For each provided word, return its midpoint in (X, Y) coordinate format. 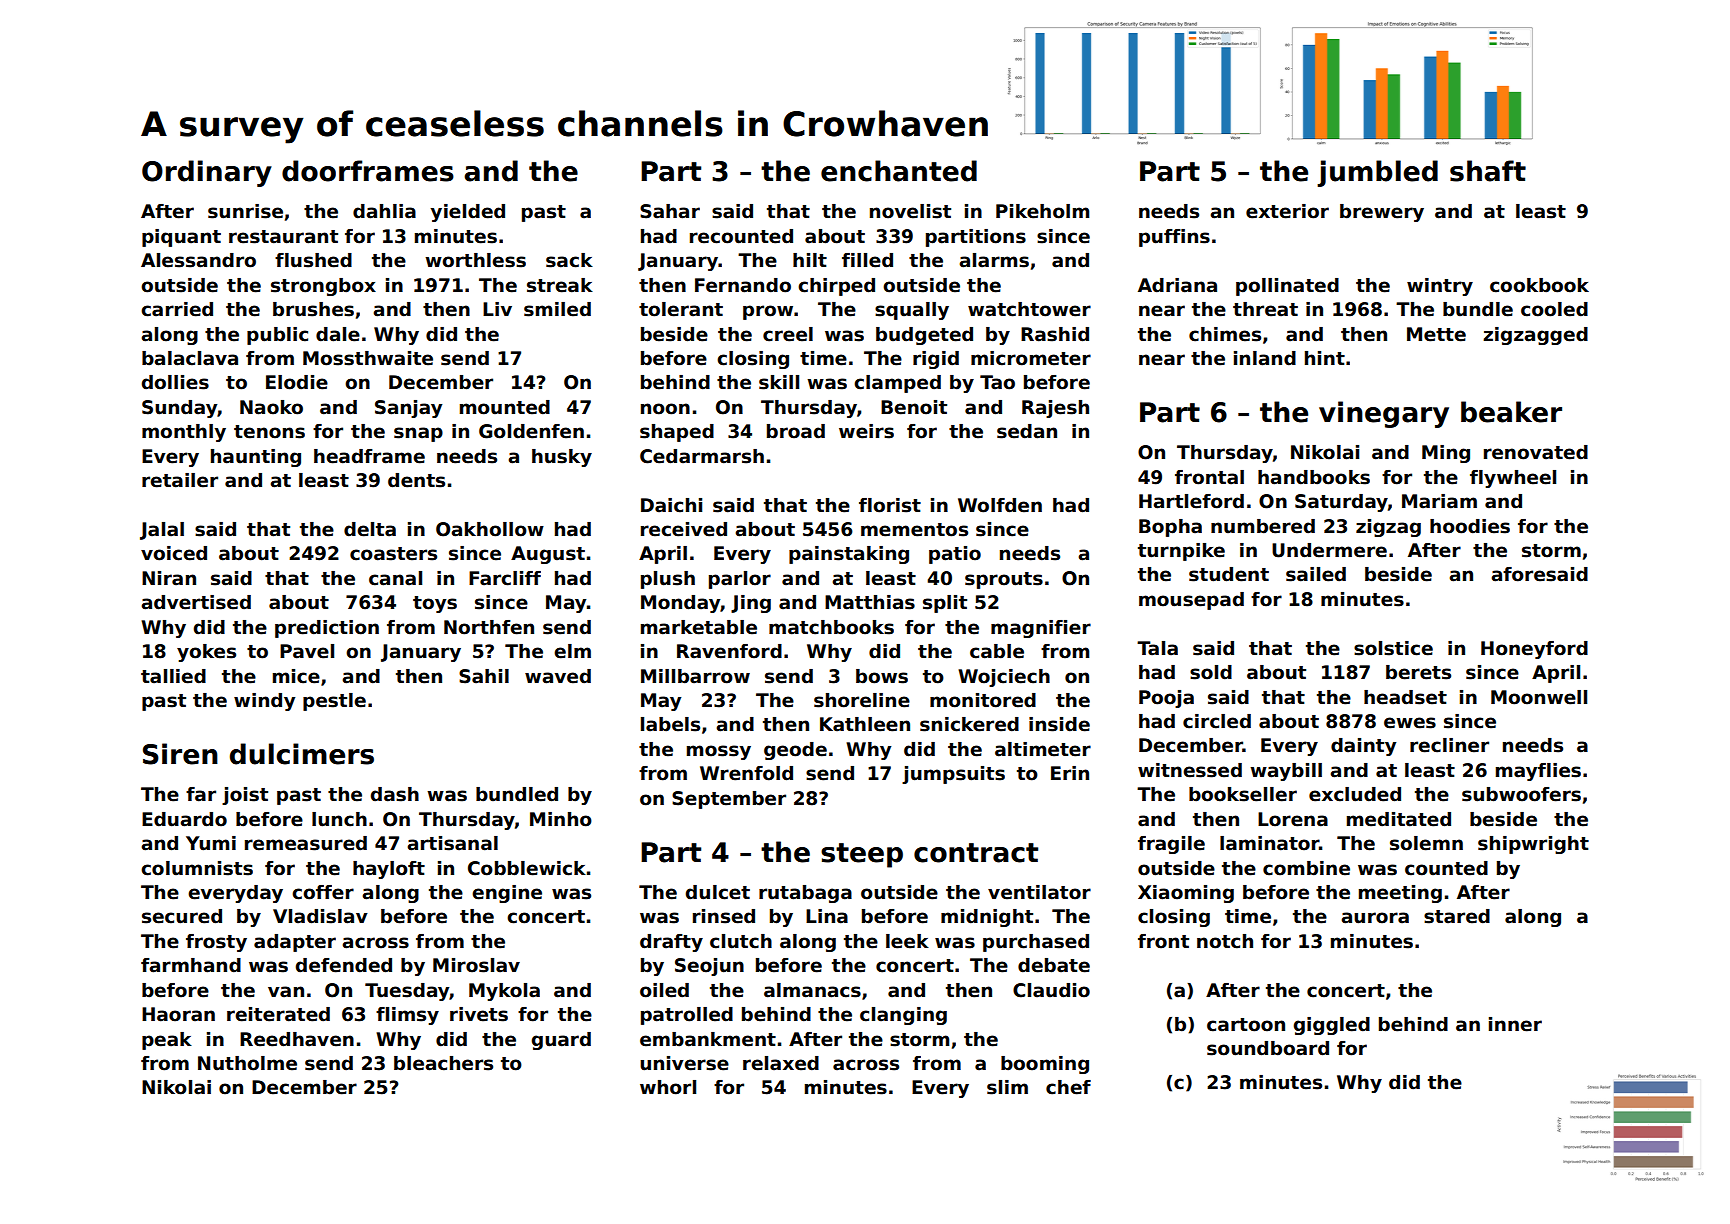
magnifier (1041, 629)
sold (1211, 672)
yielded (467, 213)
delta (370, 529)
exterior (1287, 211)
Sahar (670, 211)
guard (561, 1041)
